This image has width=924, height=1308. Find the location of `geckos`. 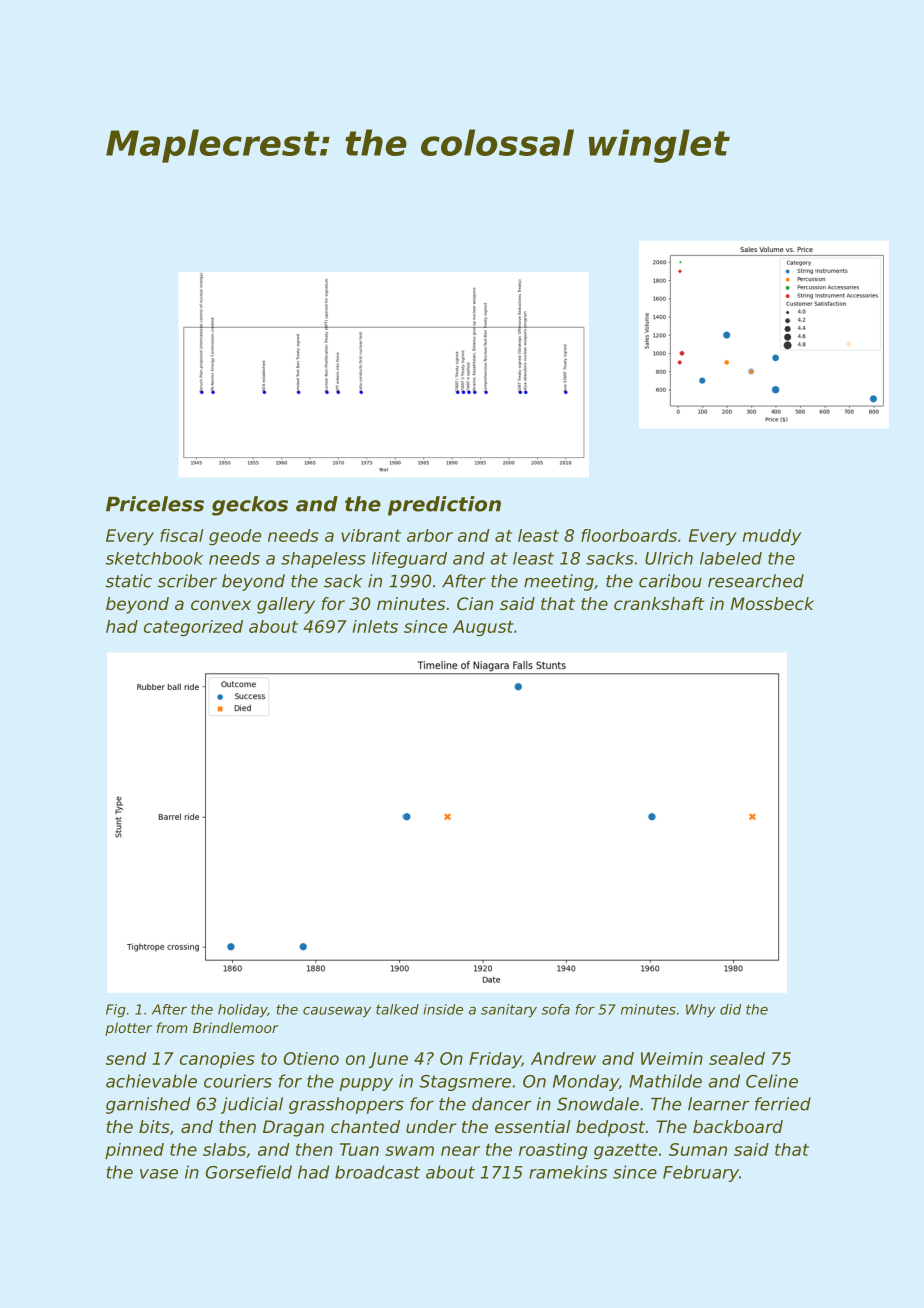

geckos is located at coordinates (250, 506).
